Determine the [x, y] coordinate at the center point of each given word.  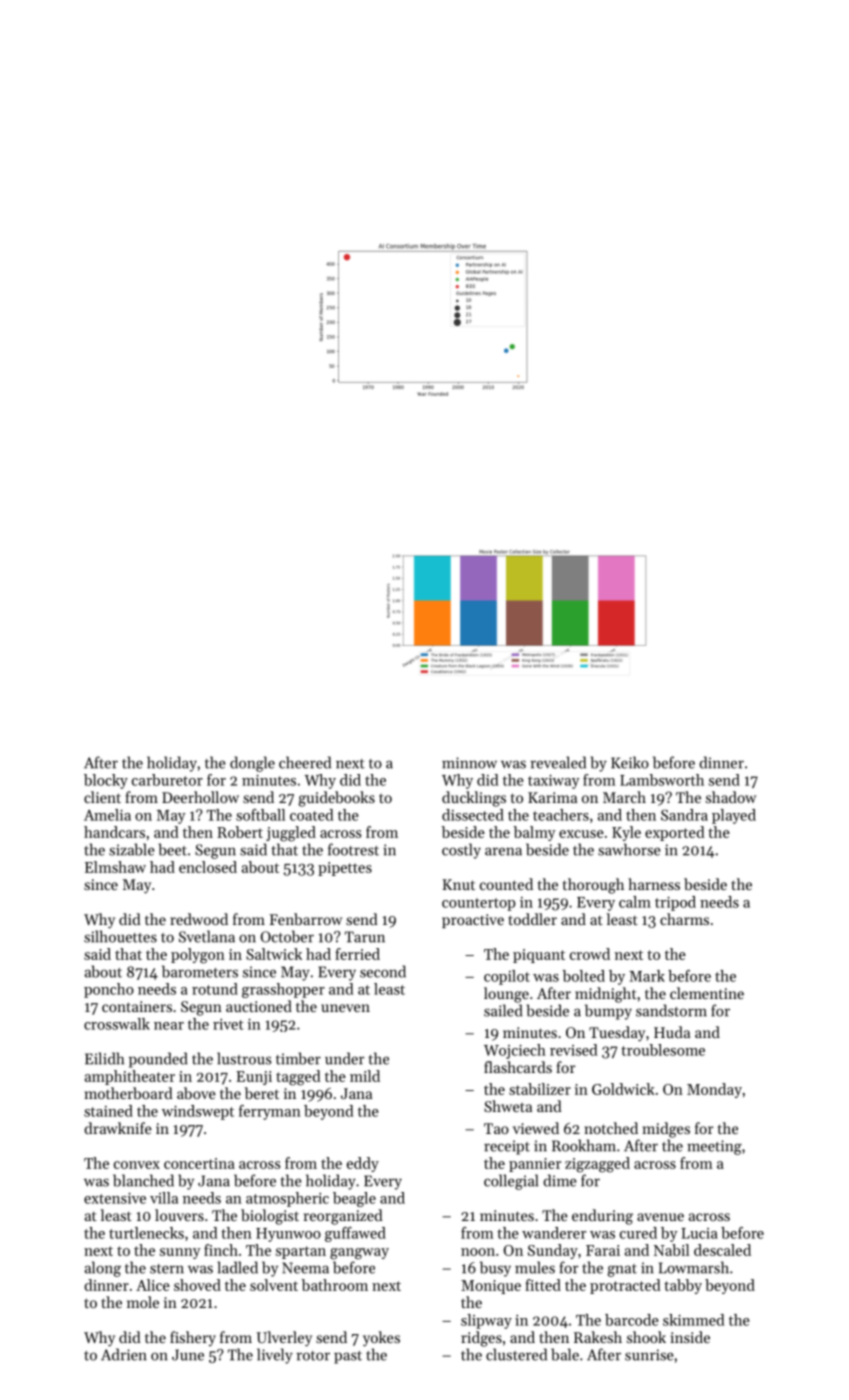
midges [666, 1130]
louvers [179, 1215]
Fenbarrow [305, 919]
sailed [503, 1010]
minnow [469, 763]
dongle [252, 764]
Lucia [699, 1233]
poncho [109, 990]
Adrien [124, 1354]
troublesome [663, 1050]
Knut [458, 884]
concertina [199, 1163]
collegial [511, 1182]
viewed [536, 1128]
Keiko [630, 762]
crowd [590, 954]
